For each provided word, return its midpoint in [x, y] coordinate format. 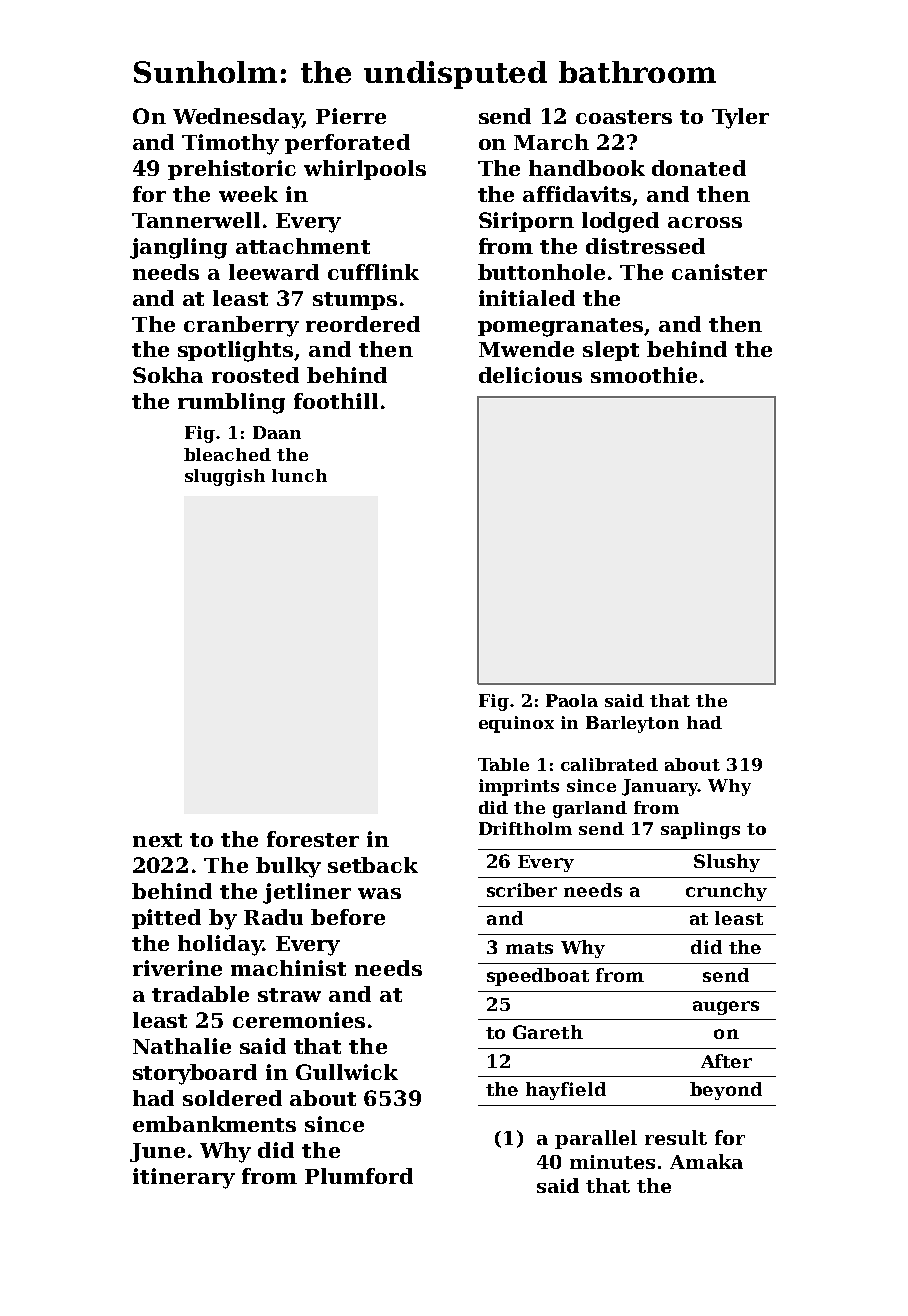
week [248, 194]
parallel [596, 1139]
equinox [516, 724]
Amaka [706, 1161]
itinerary [184, 1178]
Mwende [526, 349]
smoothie [644, 375]
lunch [299, 475]
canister [719, 272]
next [157, 840]
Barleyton [632, 724]
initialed [527, 298]
